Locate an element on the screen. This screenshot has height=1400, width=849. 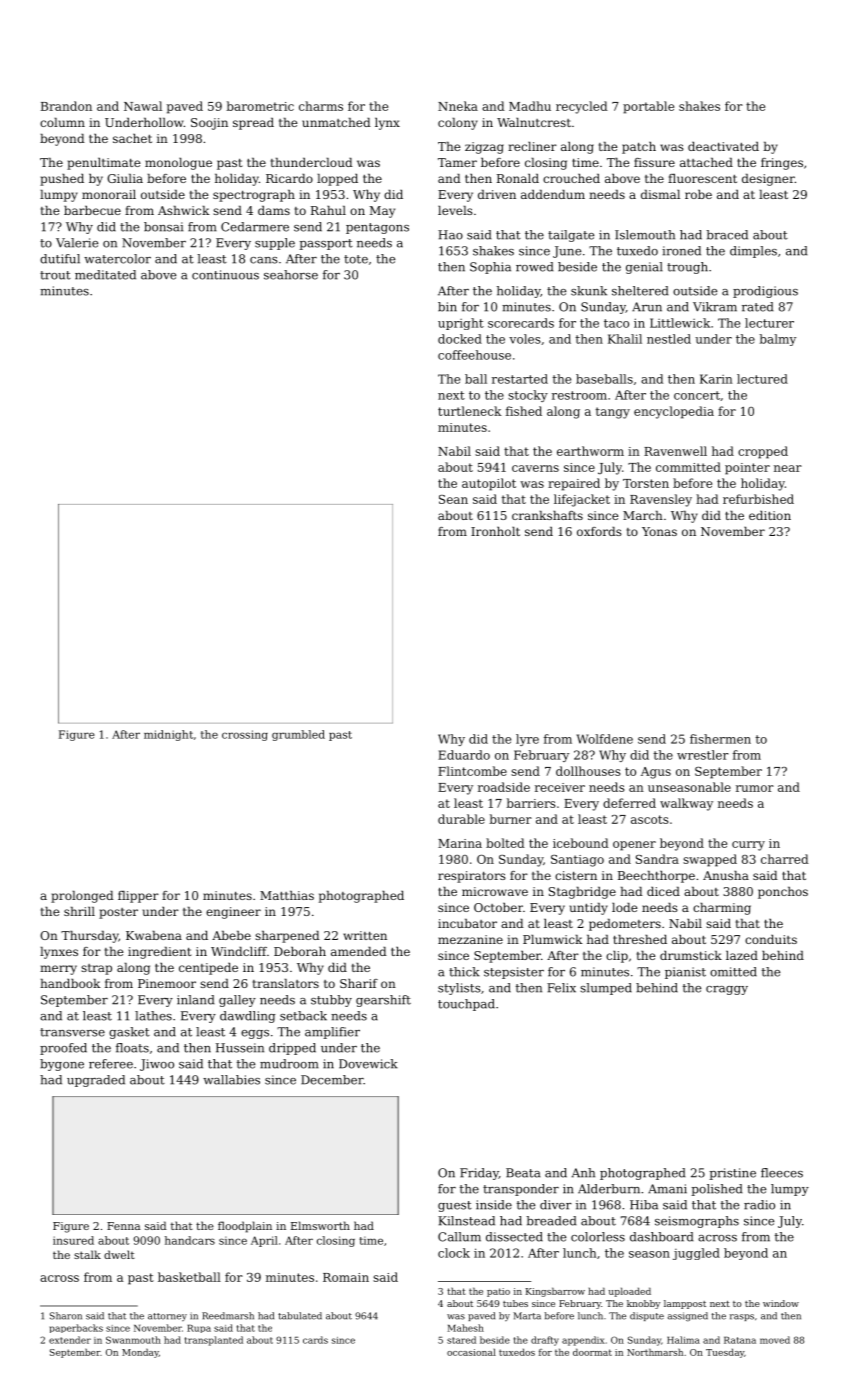
Ironholt is located at coordinates (495, 531).
